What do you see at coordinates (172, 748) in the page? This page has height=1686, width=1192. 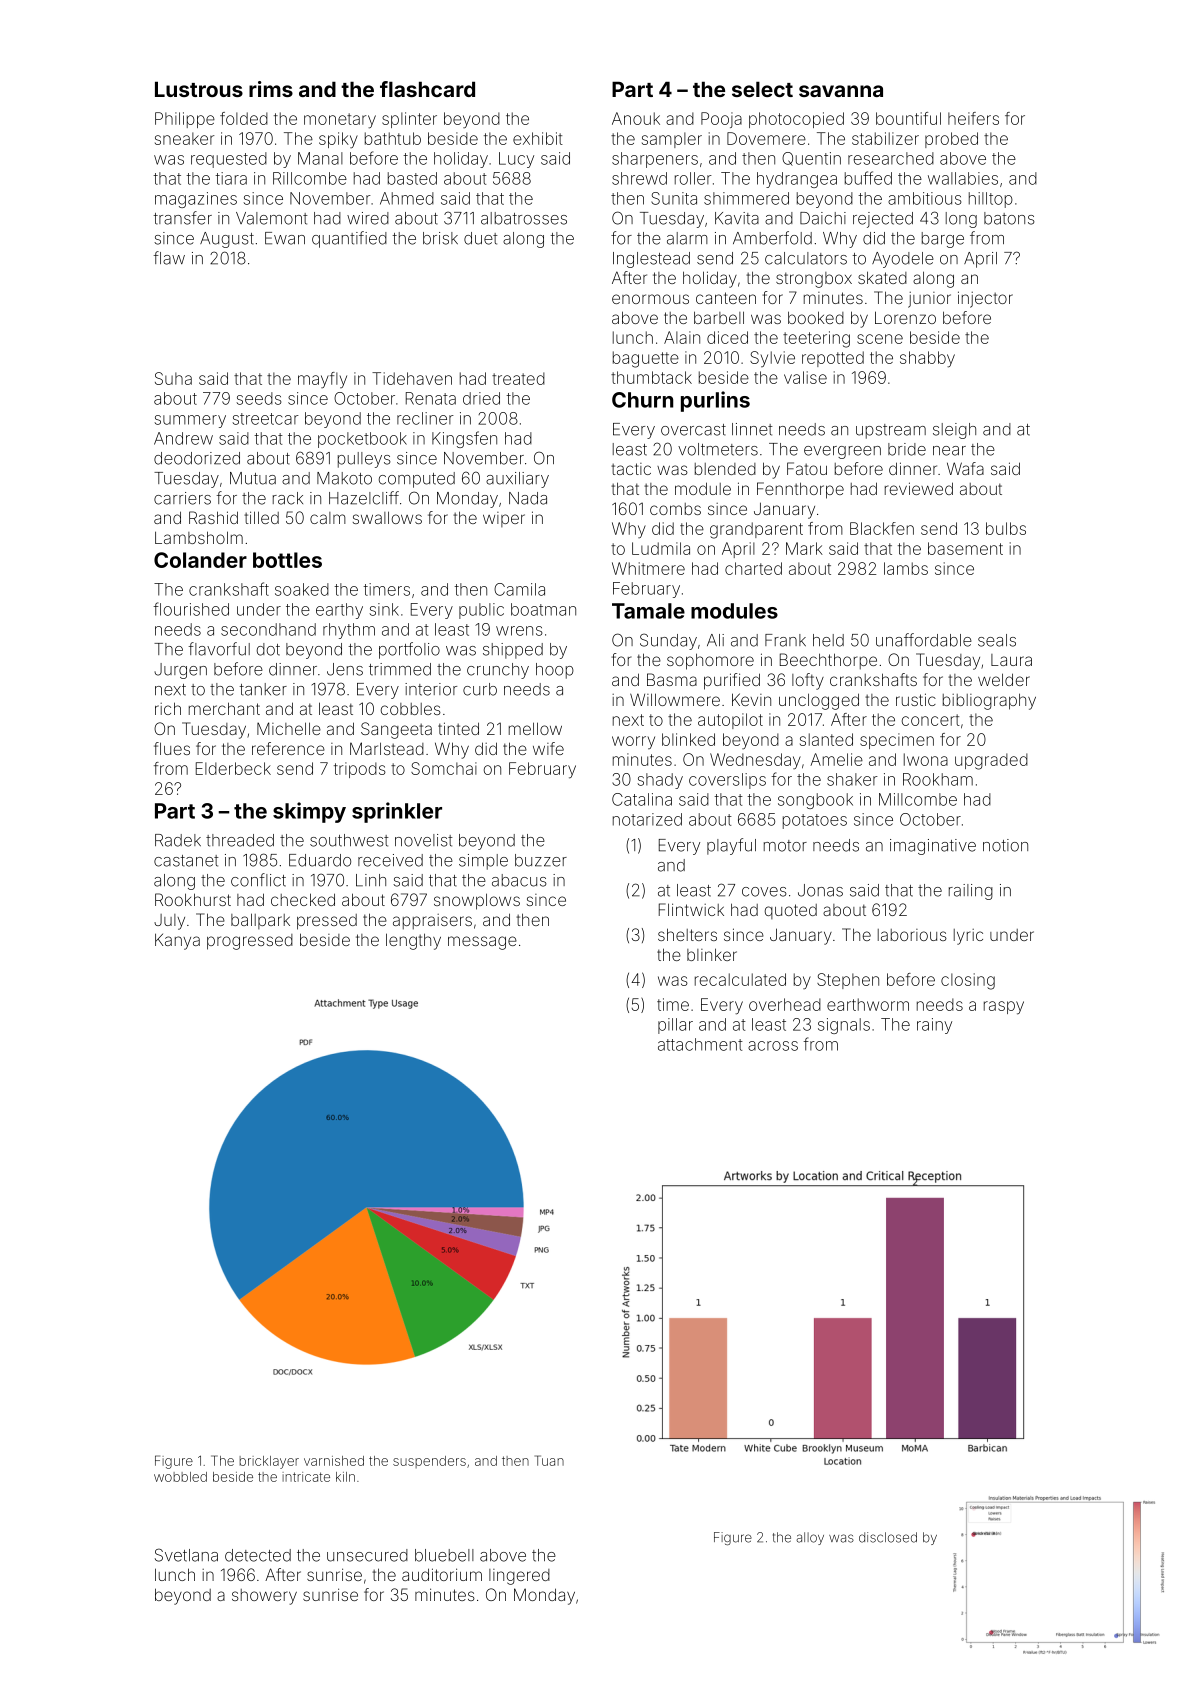 I see `flues` at bounding box center [172, 748].
